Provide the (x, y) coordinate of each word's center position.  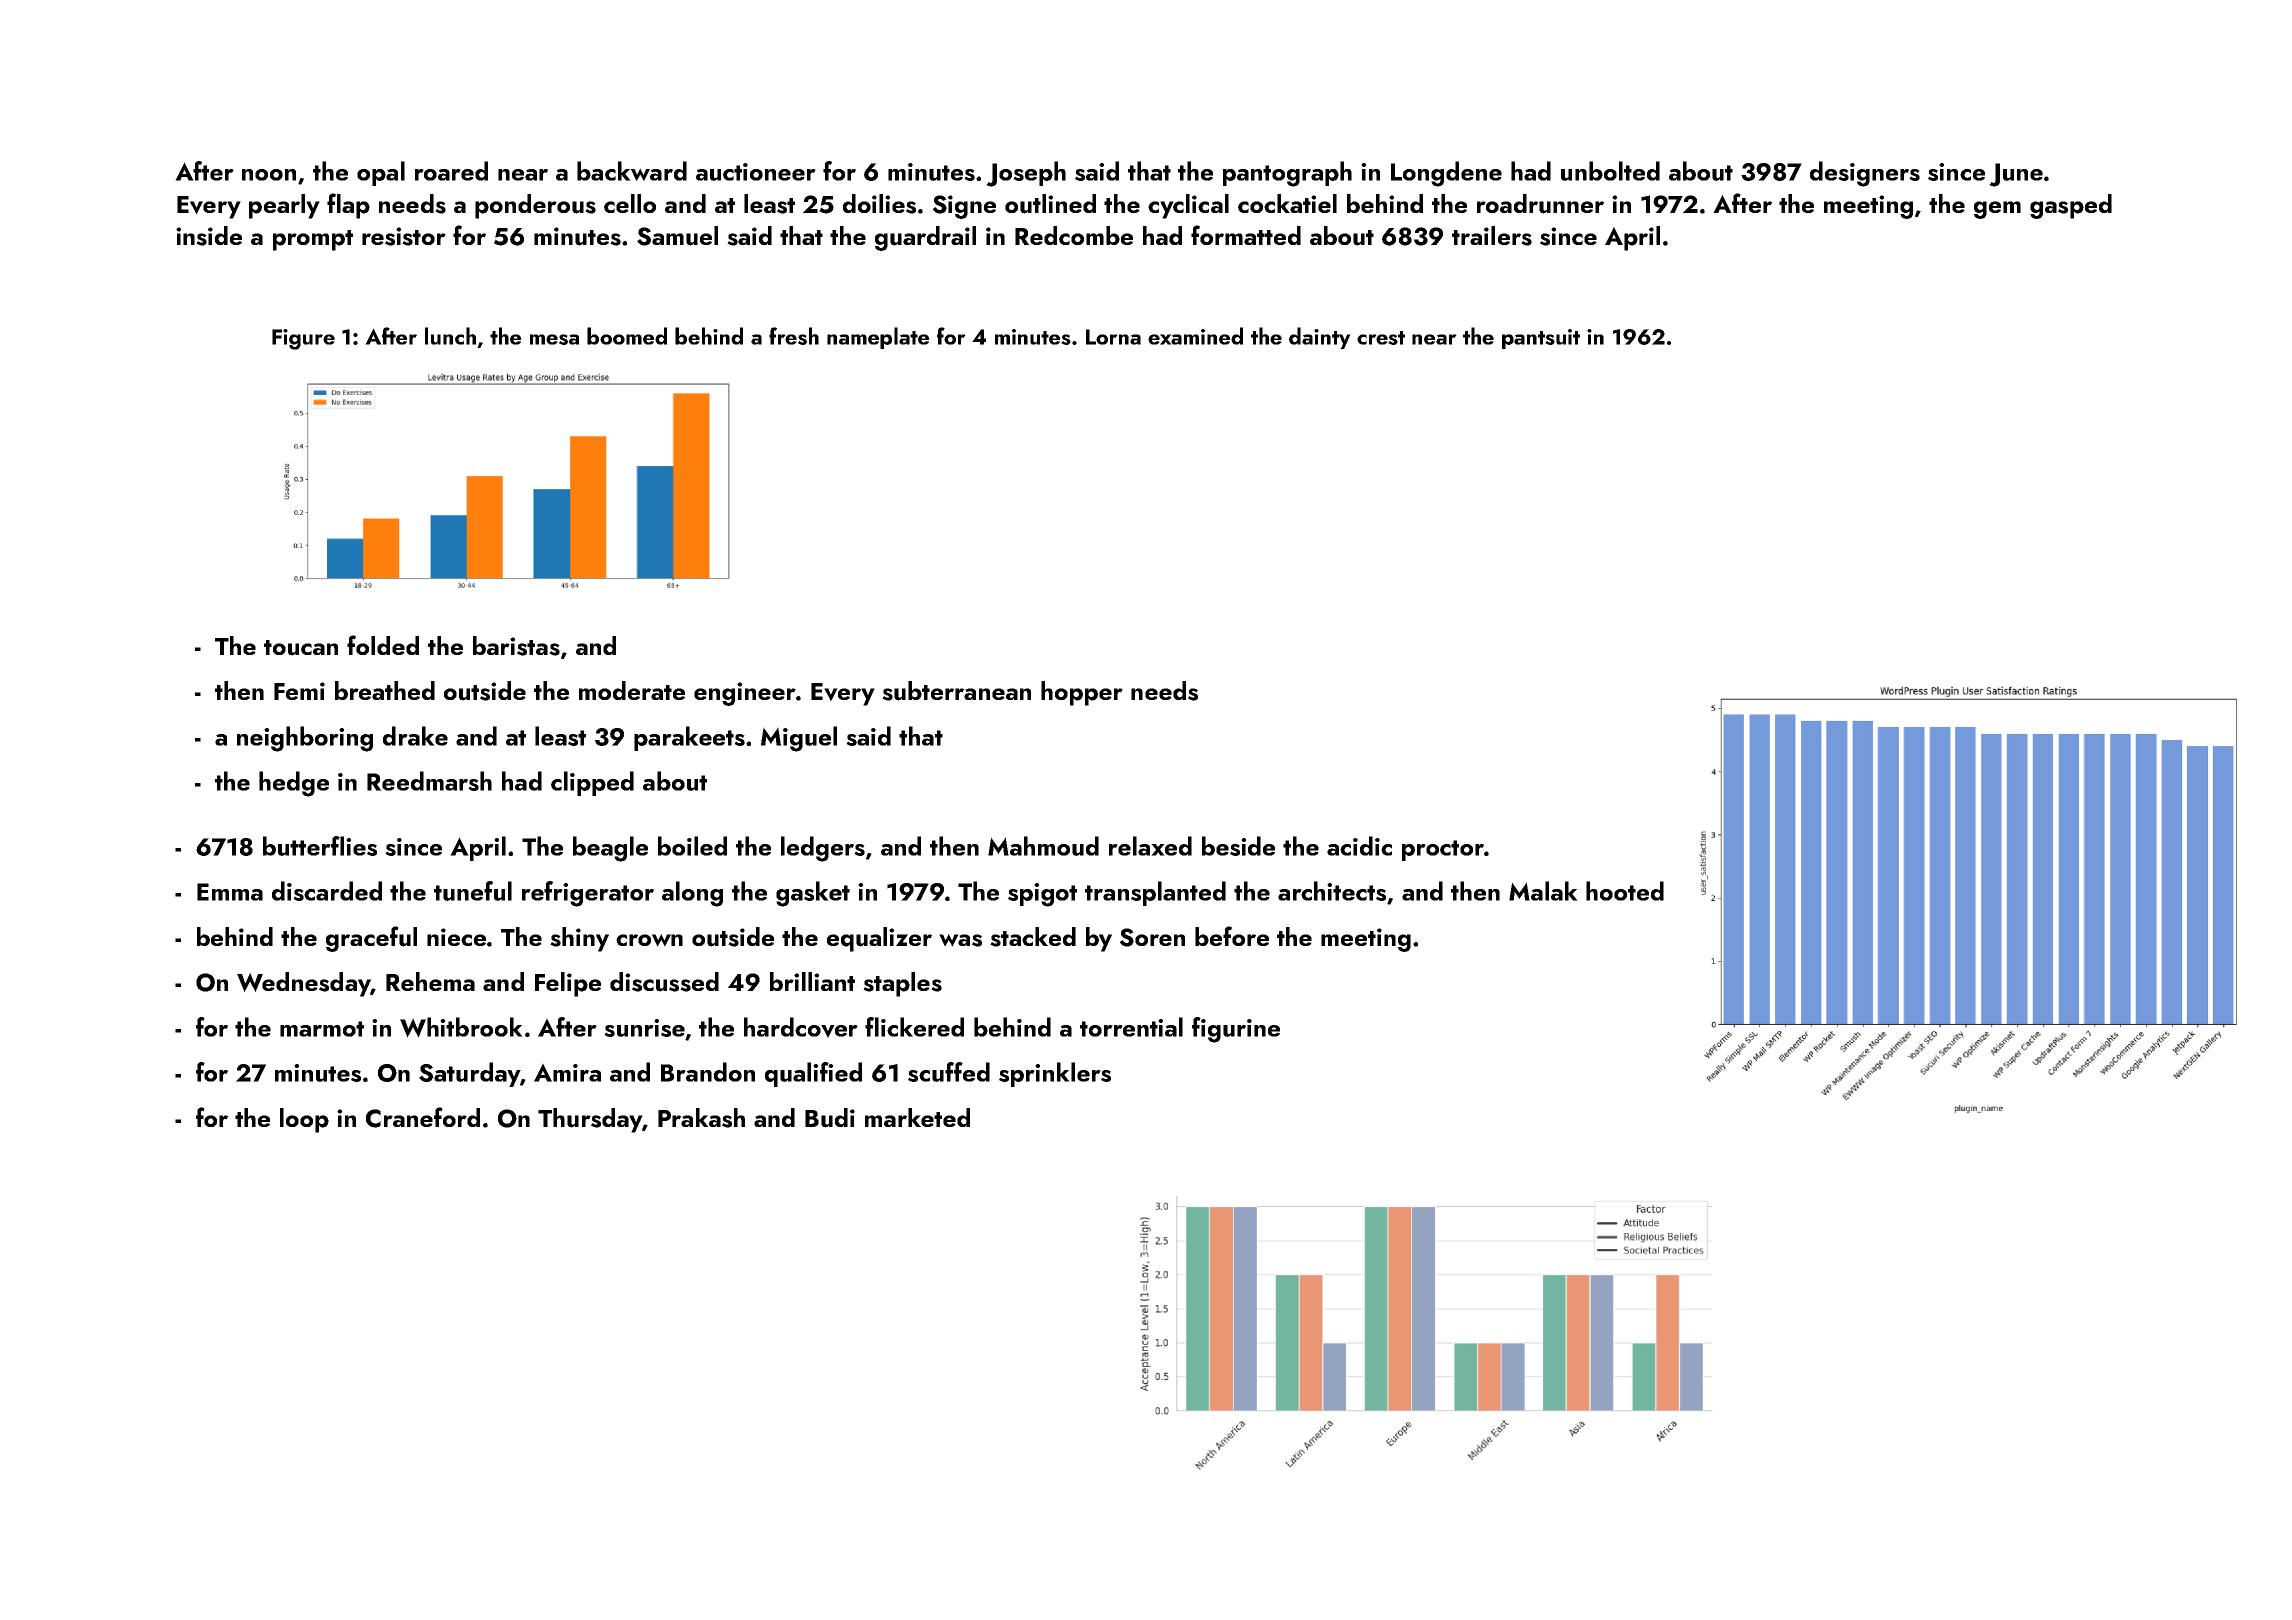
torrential (1131, 1027)
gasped (2071, 206)
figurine (1236, 1030)
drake (415, 736)
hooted (1625, 891)
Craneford (423, 1117)
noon (269, 175)
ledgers (823, 849)
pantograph (1287, 174)
